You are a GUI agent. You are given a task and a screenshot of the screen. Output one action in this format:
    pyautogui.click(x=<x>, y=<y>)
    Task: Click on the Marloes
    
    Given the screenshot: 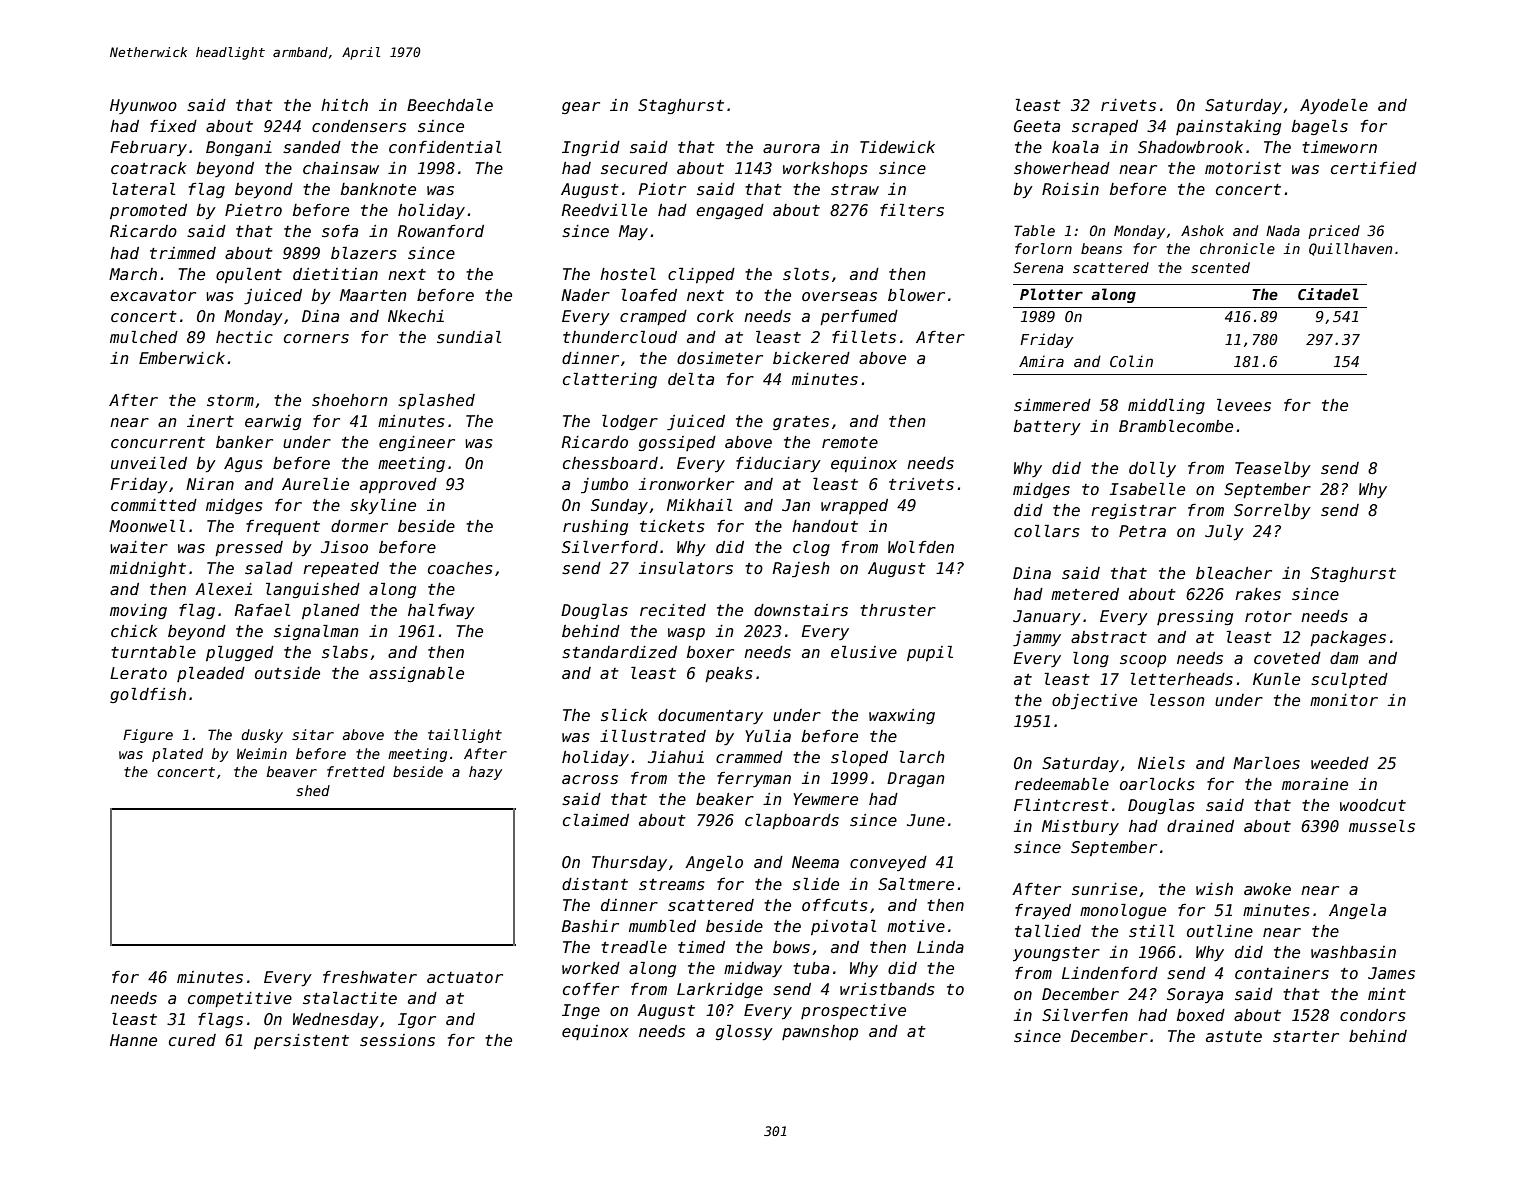 What is the action you would take?
    pyautogui.click(x=1266, y=763)
